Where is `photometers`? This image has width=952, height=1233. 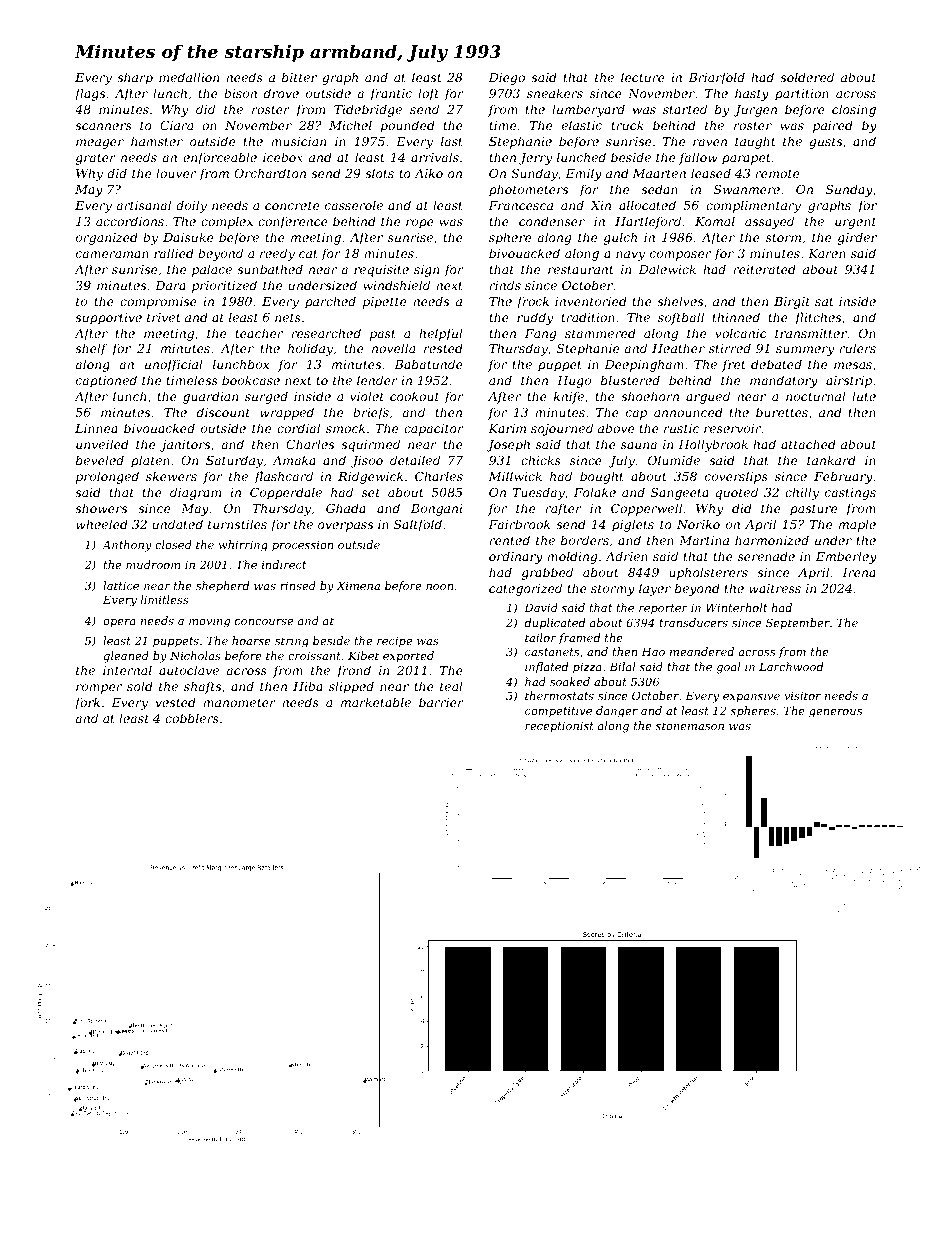 photometers is located at coordinates (528, 190).
